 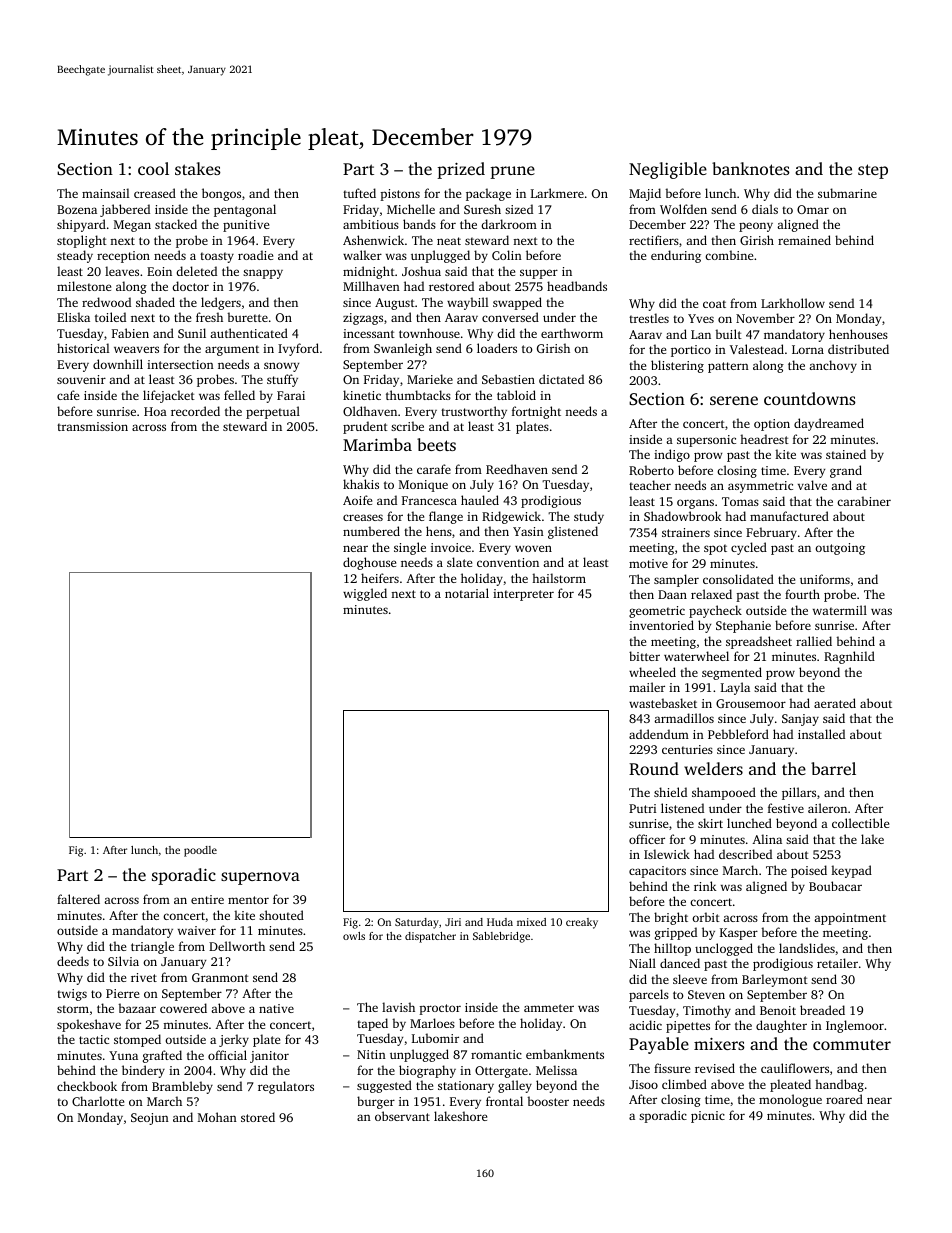 What do you see at coordinates (365, 594) in the document?
I see `wiggled` at bounding box center [365, 594].
